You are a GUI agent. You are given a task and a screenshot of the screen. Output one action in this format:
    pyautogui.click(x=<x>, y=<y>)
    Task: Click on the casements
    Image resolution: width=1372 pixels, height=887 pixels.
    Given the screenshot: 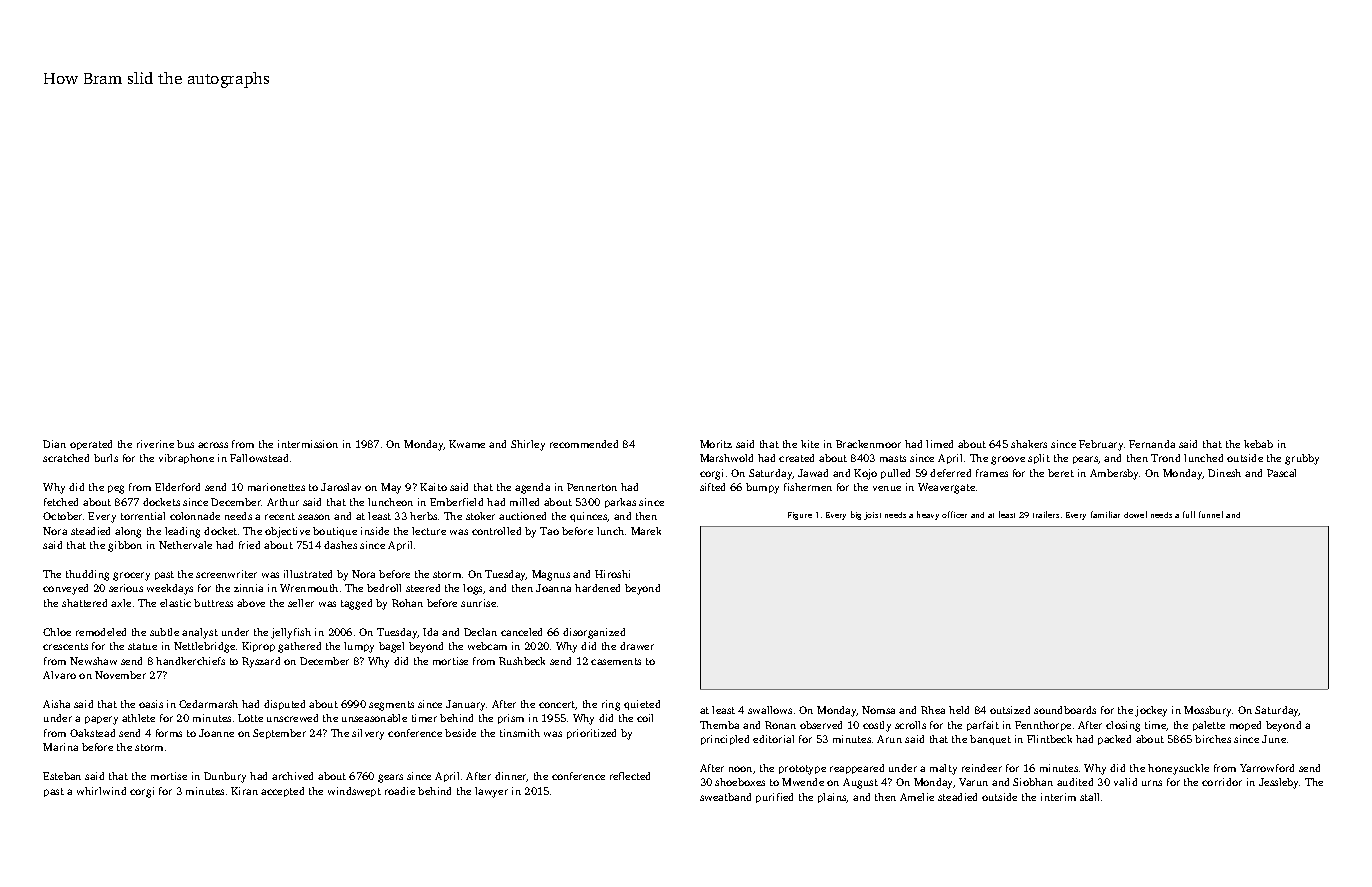 What is the action you would take?
    pyautogui.click(x=616, y=661)
